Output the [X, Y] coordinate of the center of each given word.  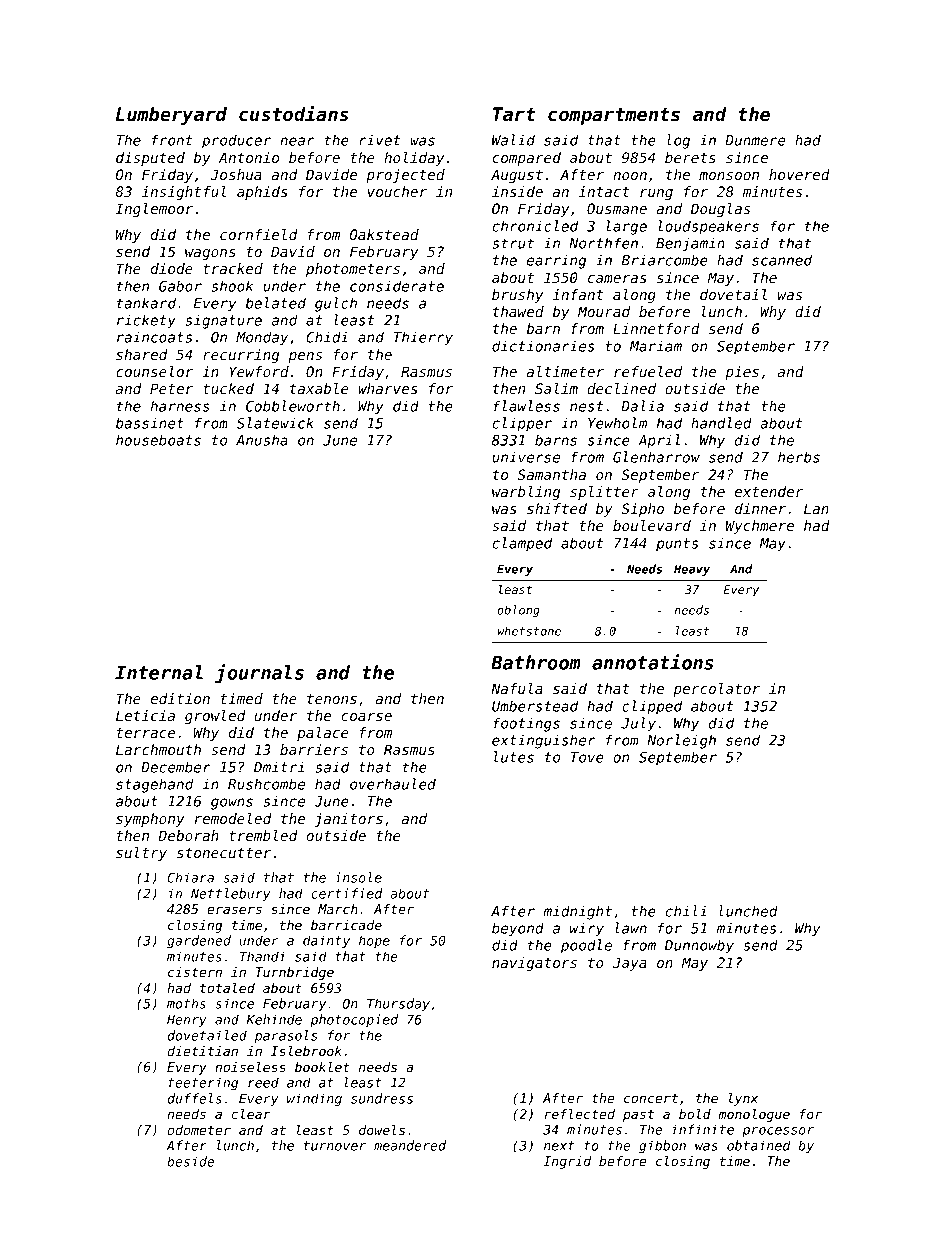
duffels [195, 1098]
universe [526, 457]
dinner [760, 508]
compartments [614, 116]
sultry [141, 854]
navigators [534, 964]
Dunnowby [699, 946]
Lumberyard [171, 116]
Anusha [262, 440]
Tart [514, 114]
